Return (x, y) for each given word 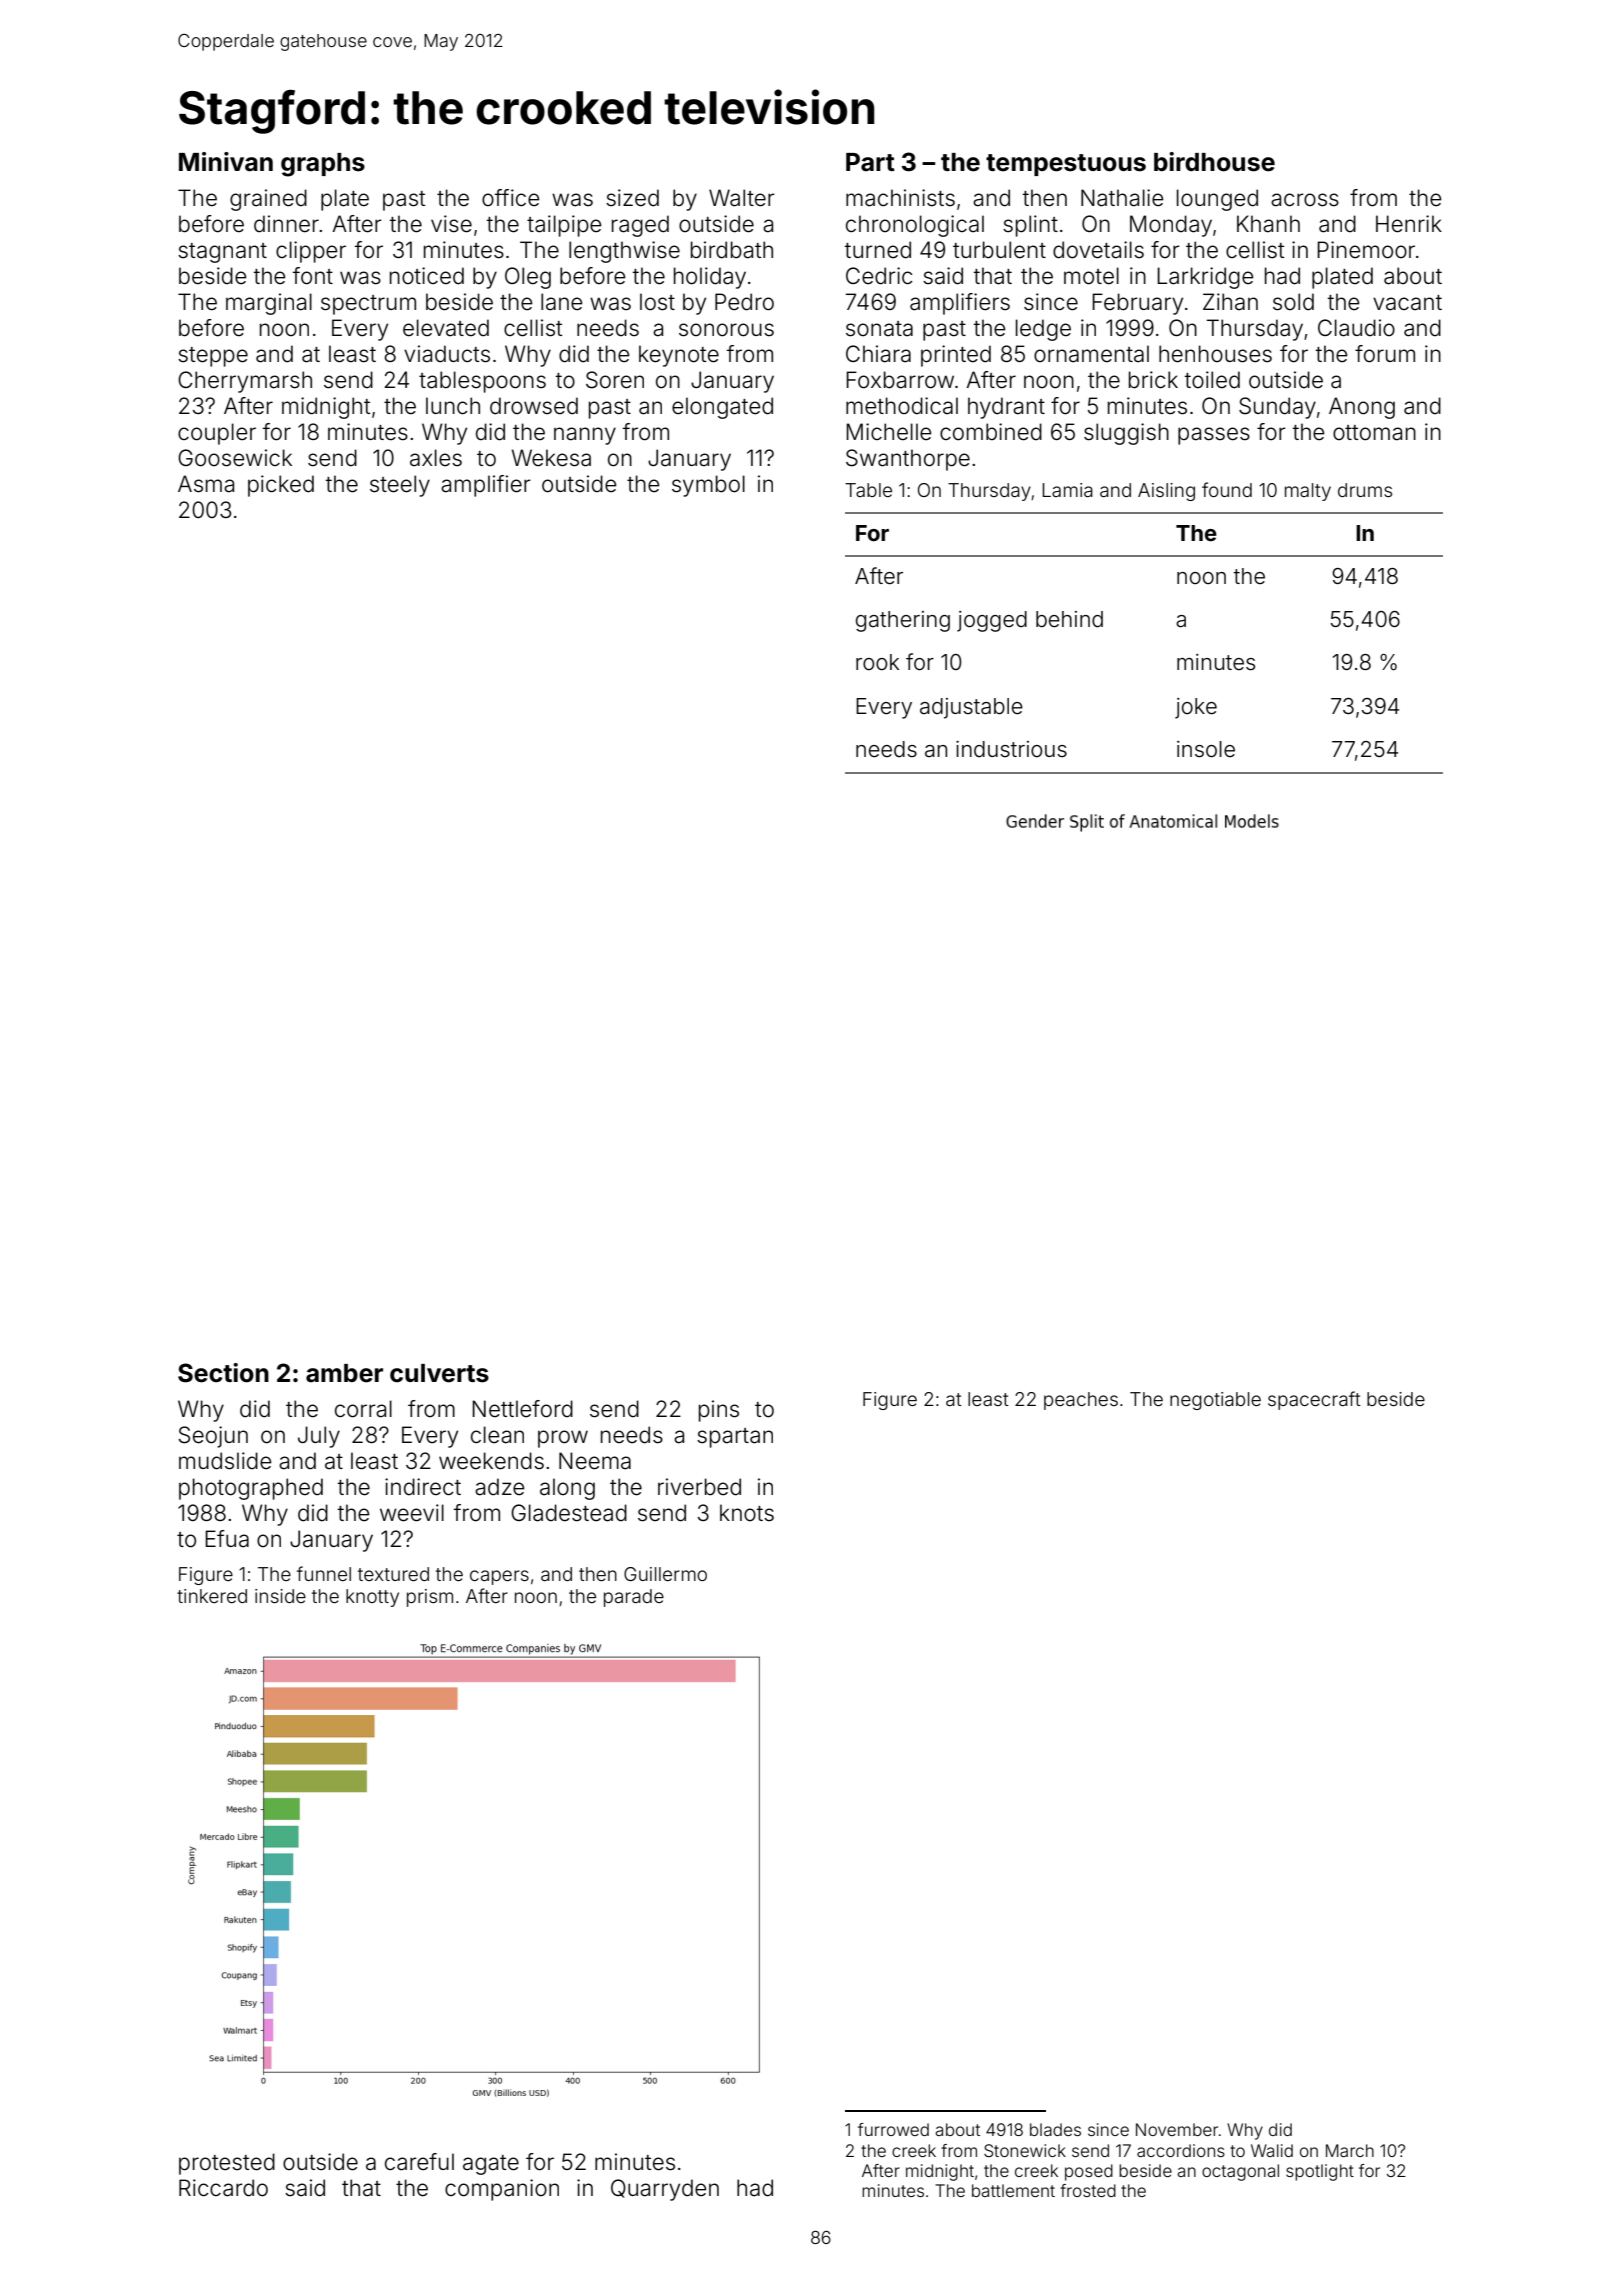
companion (502, 2190)
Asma (206, 484)
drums (1365, 490)
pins (719, 1411)
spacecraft (1314, 1400)
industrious (1011, 749)
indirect (423, 1487)
